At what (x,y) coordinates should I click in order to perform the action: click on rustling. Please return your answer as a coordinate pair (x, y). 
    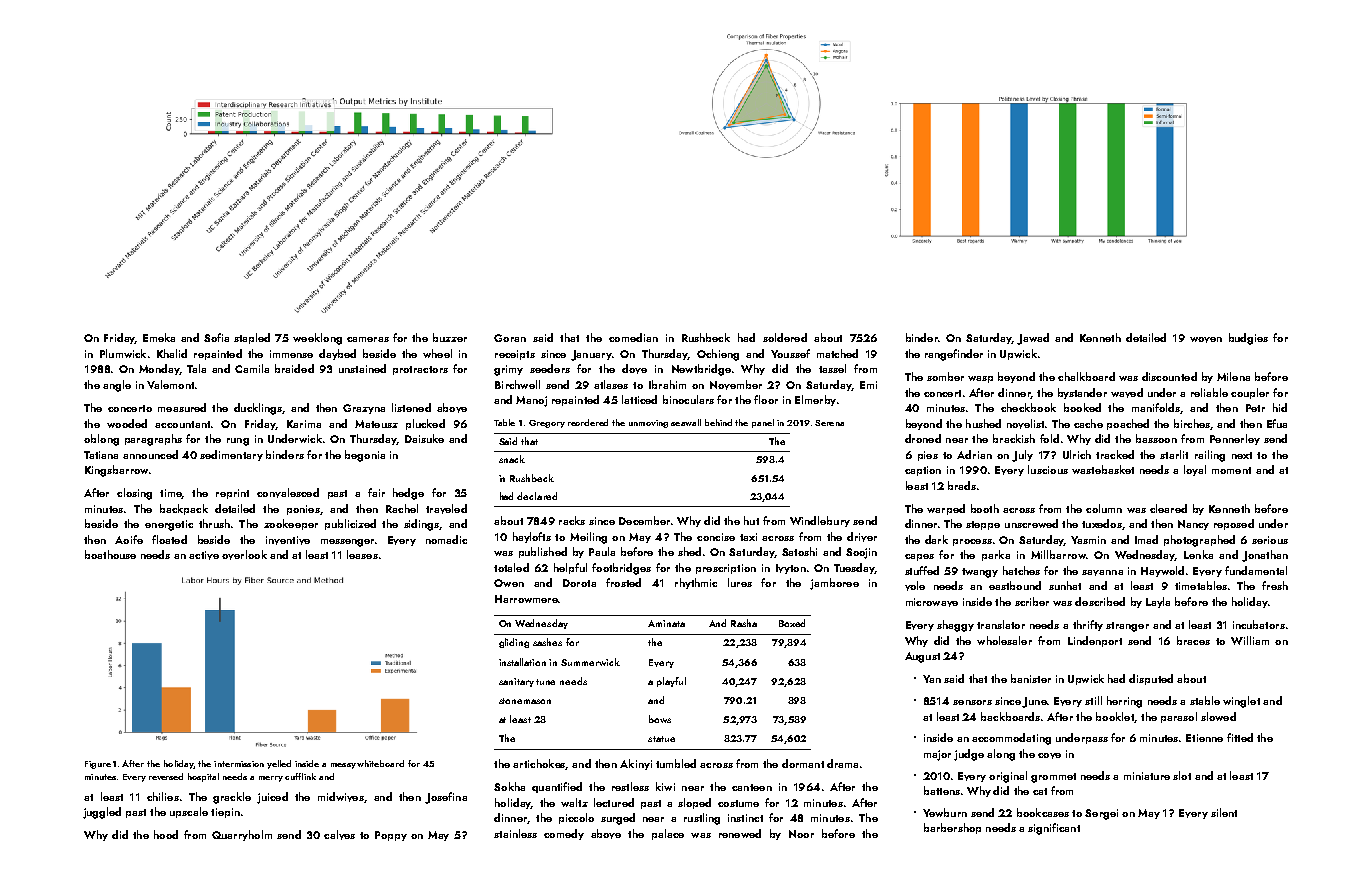
    Looking at the image, I should click on (702, 819).
